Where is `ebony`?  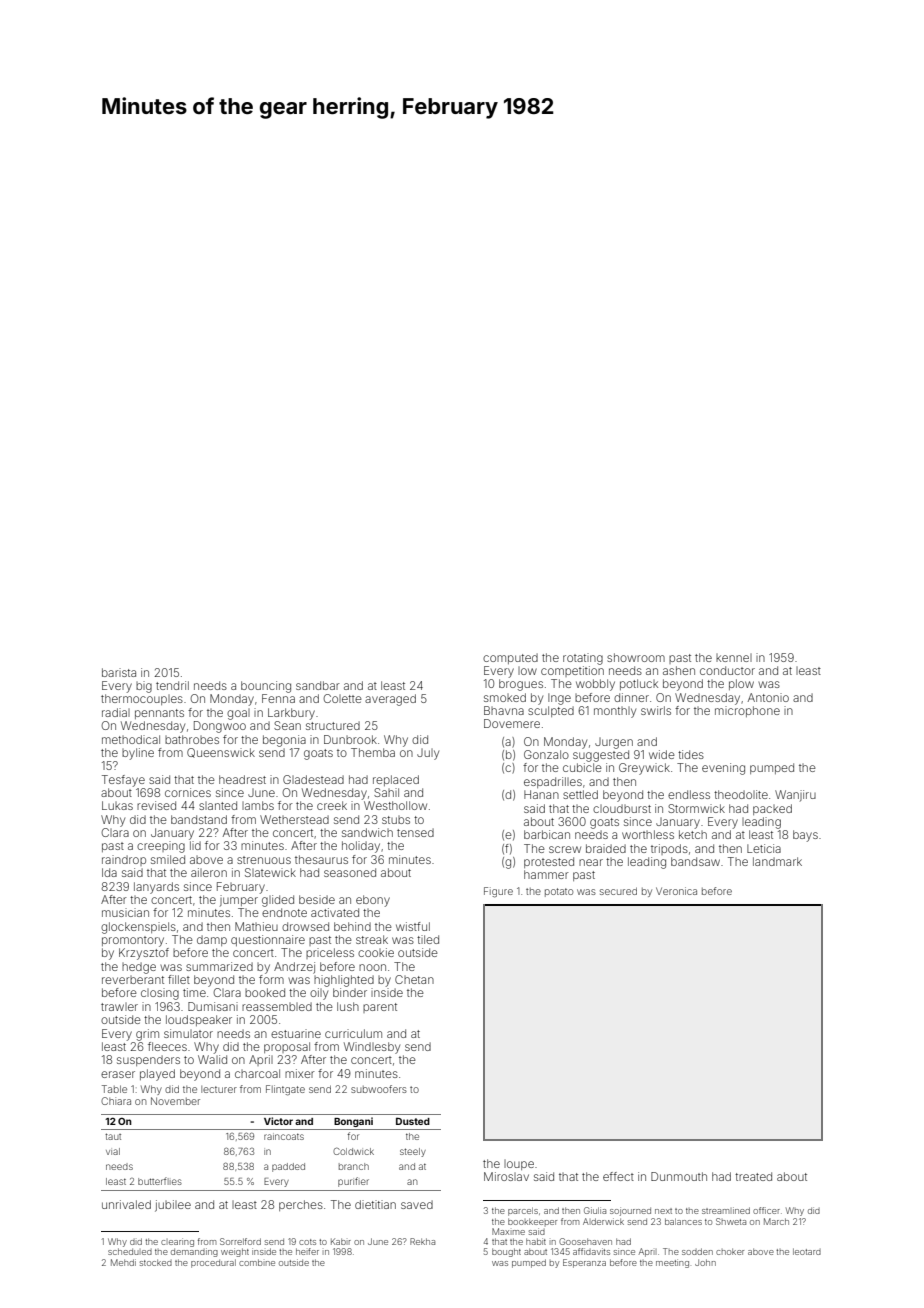 ebony is located at coordinates (373, 901).
